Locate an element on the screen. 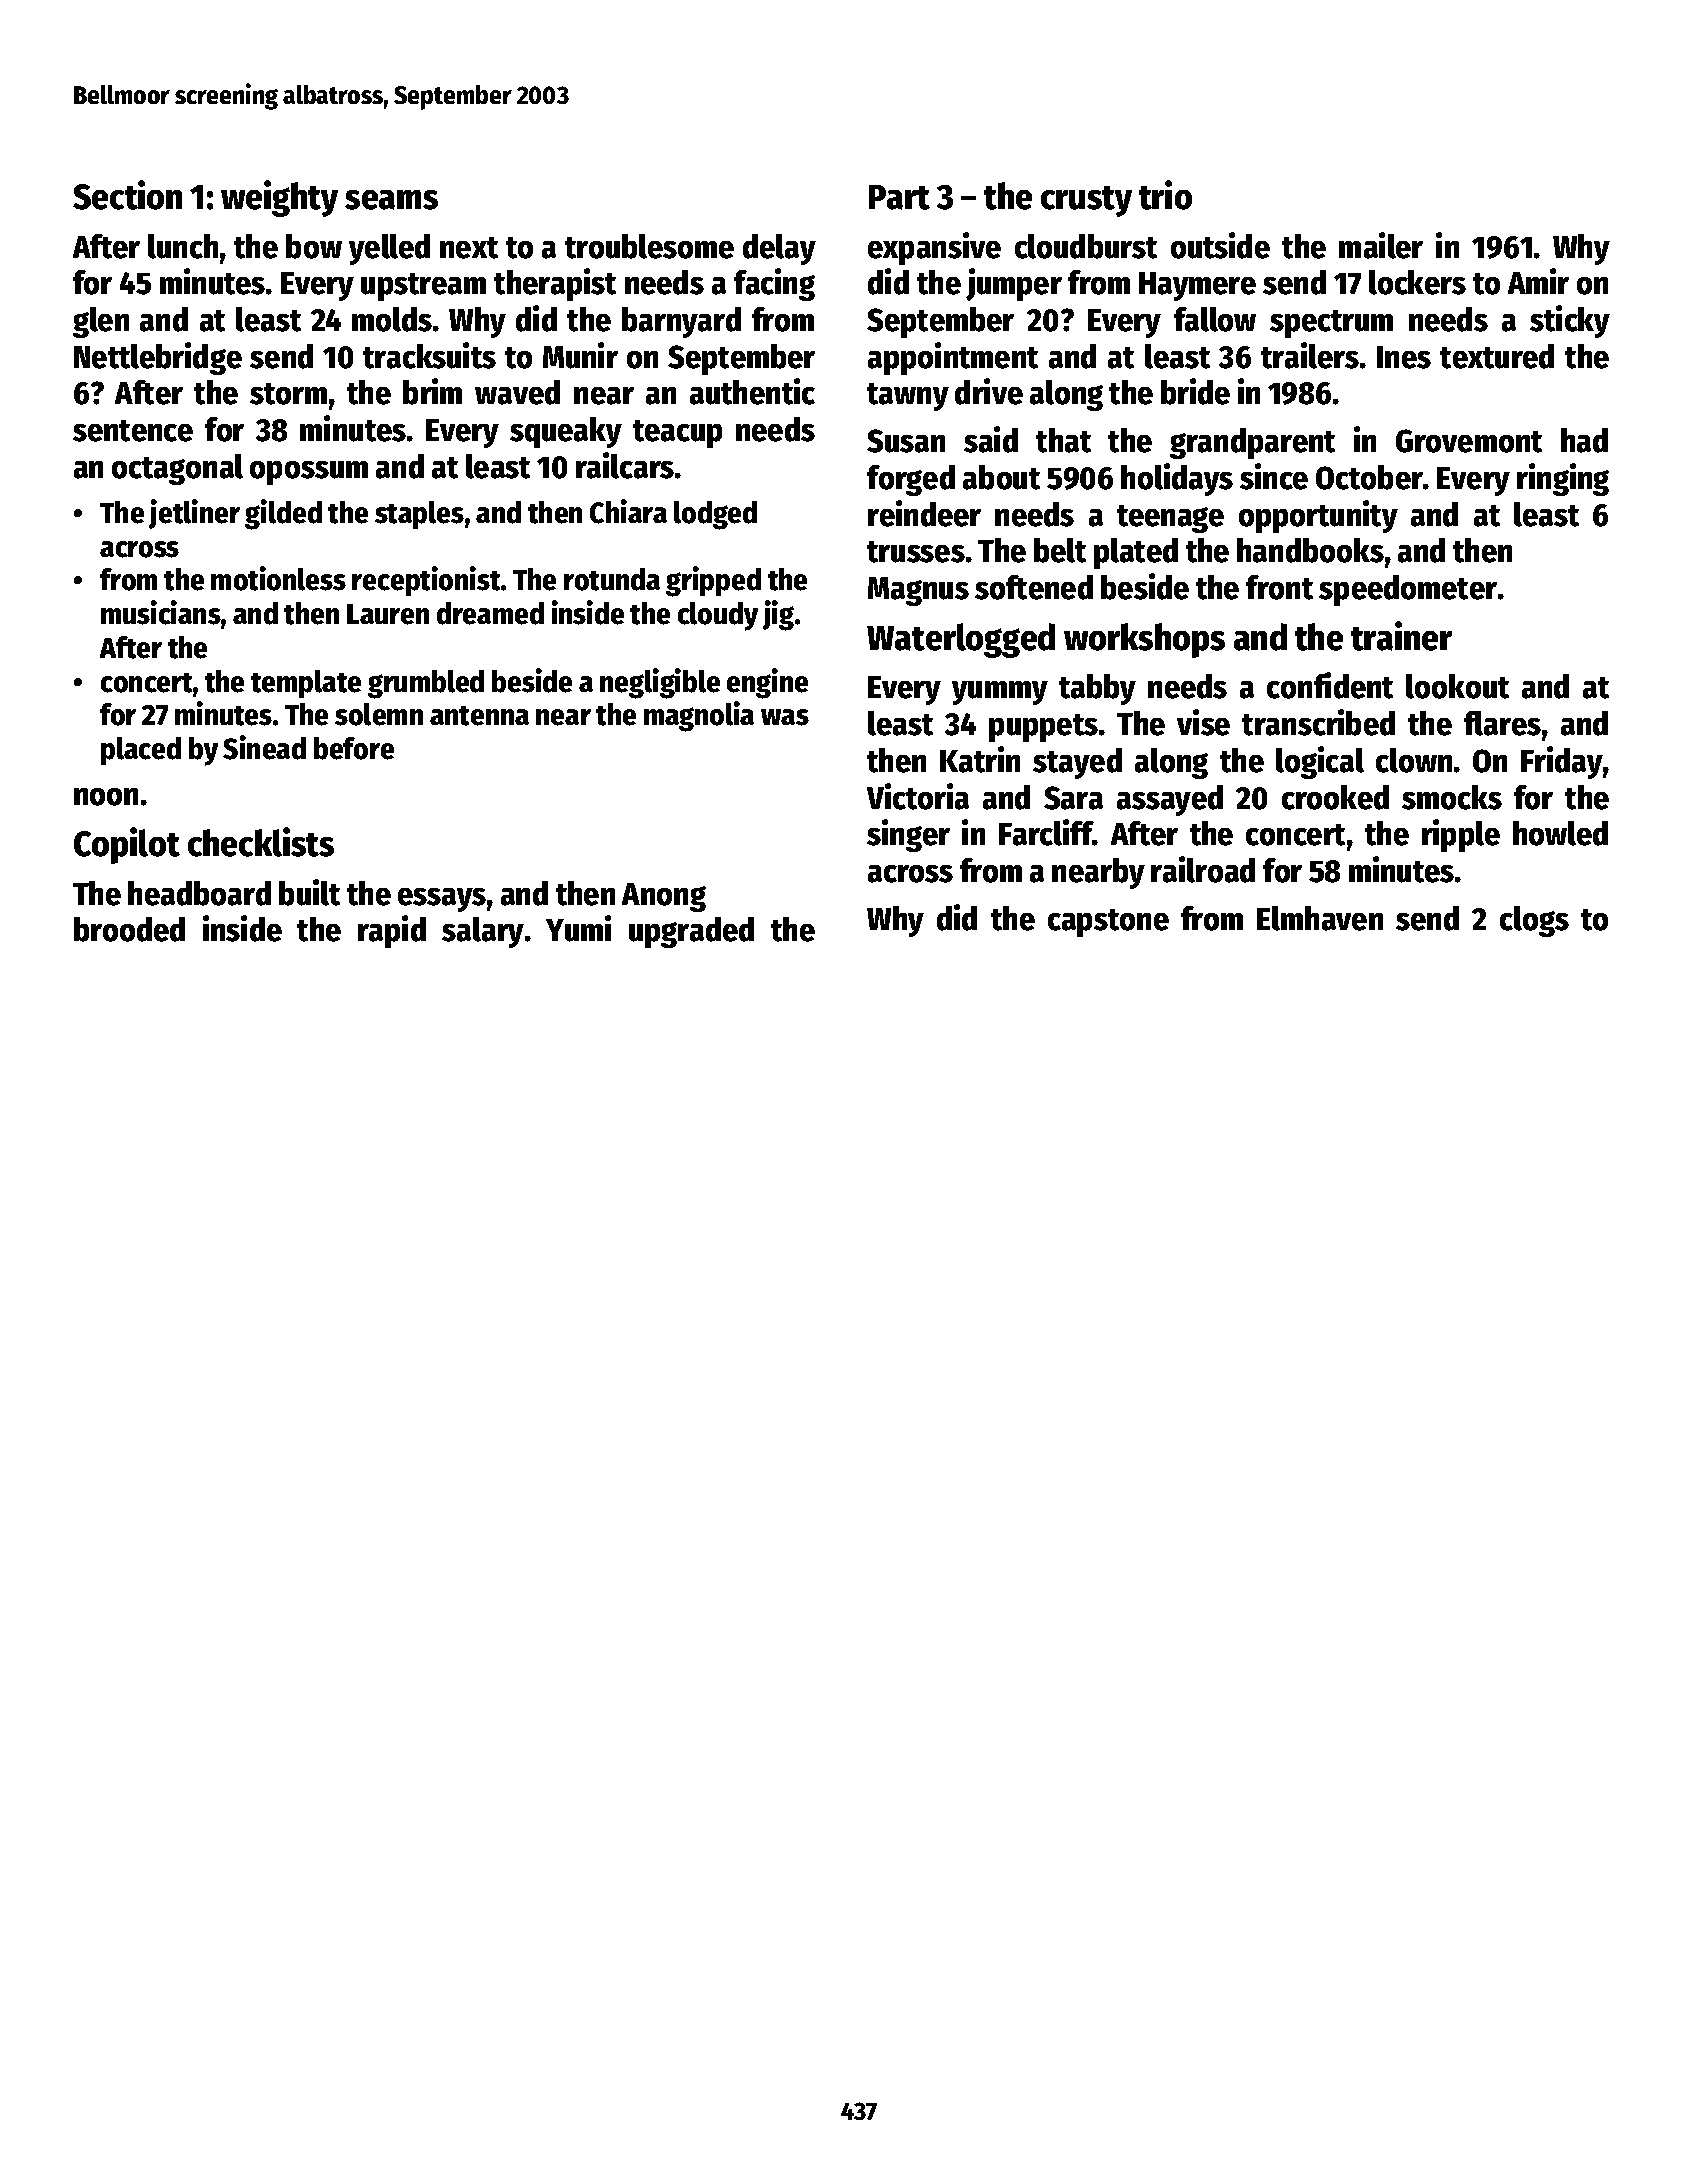  salary is located at coordinates (483, 932).
